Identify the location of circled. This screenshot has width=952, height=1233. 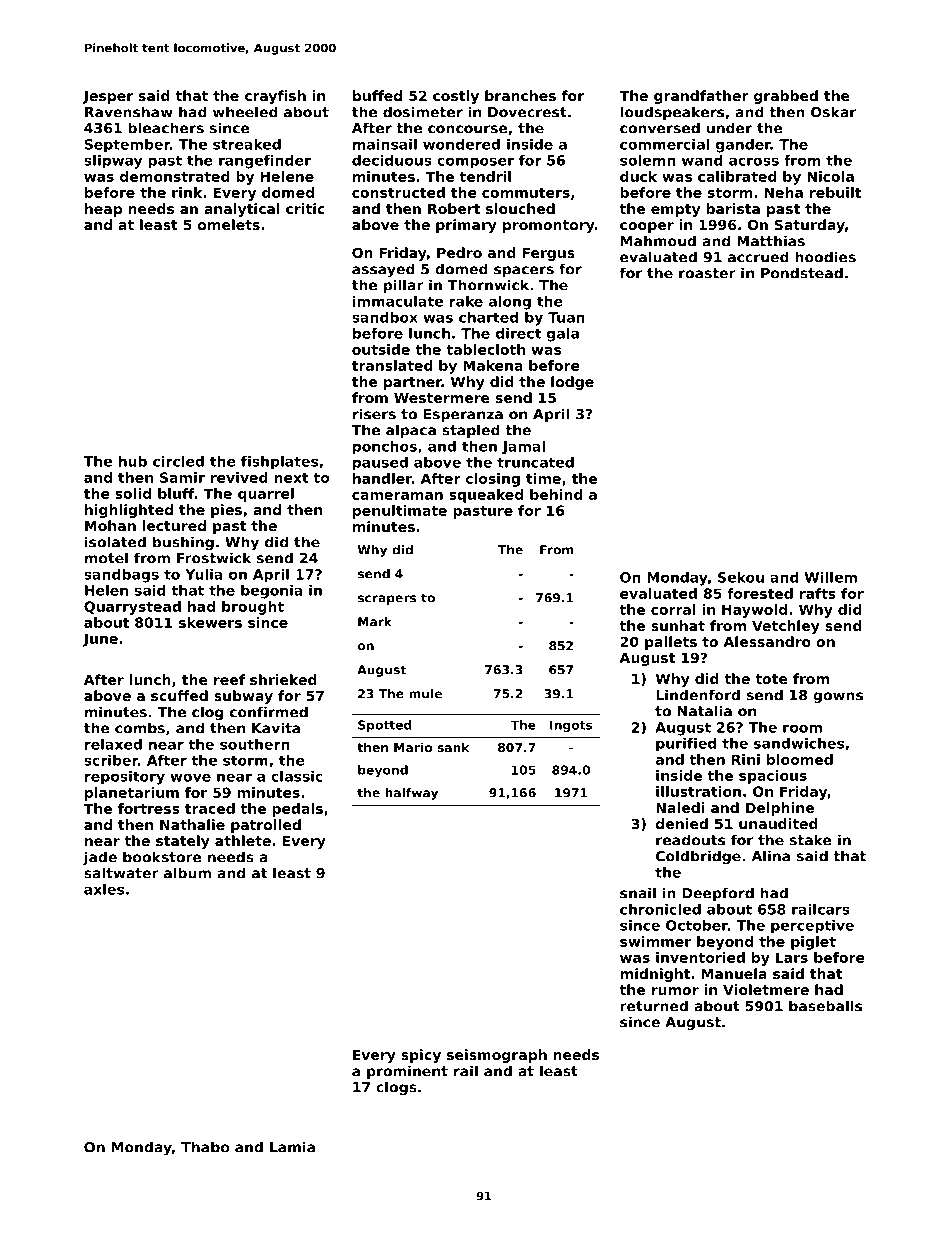
(178, 461).
